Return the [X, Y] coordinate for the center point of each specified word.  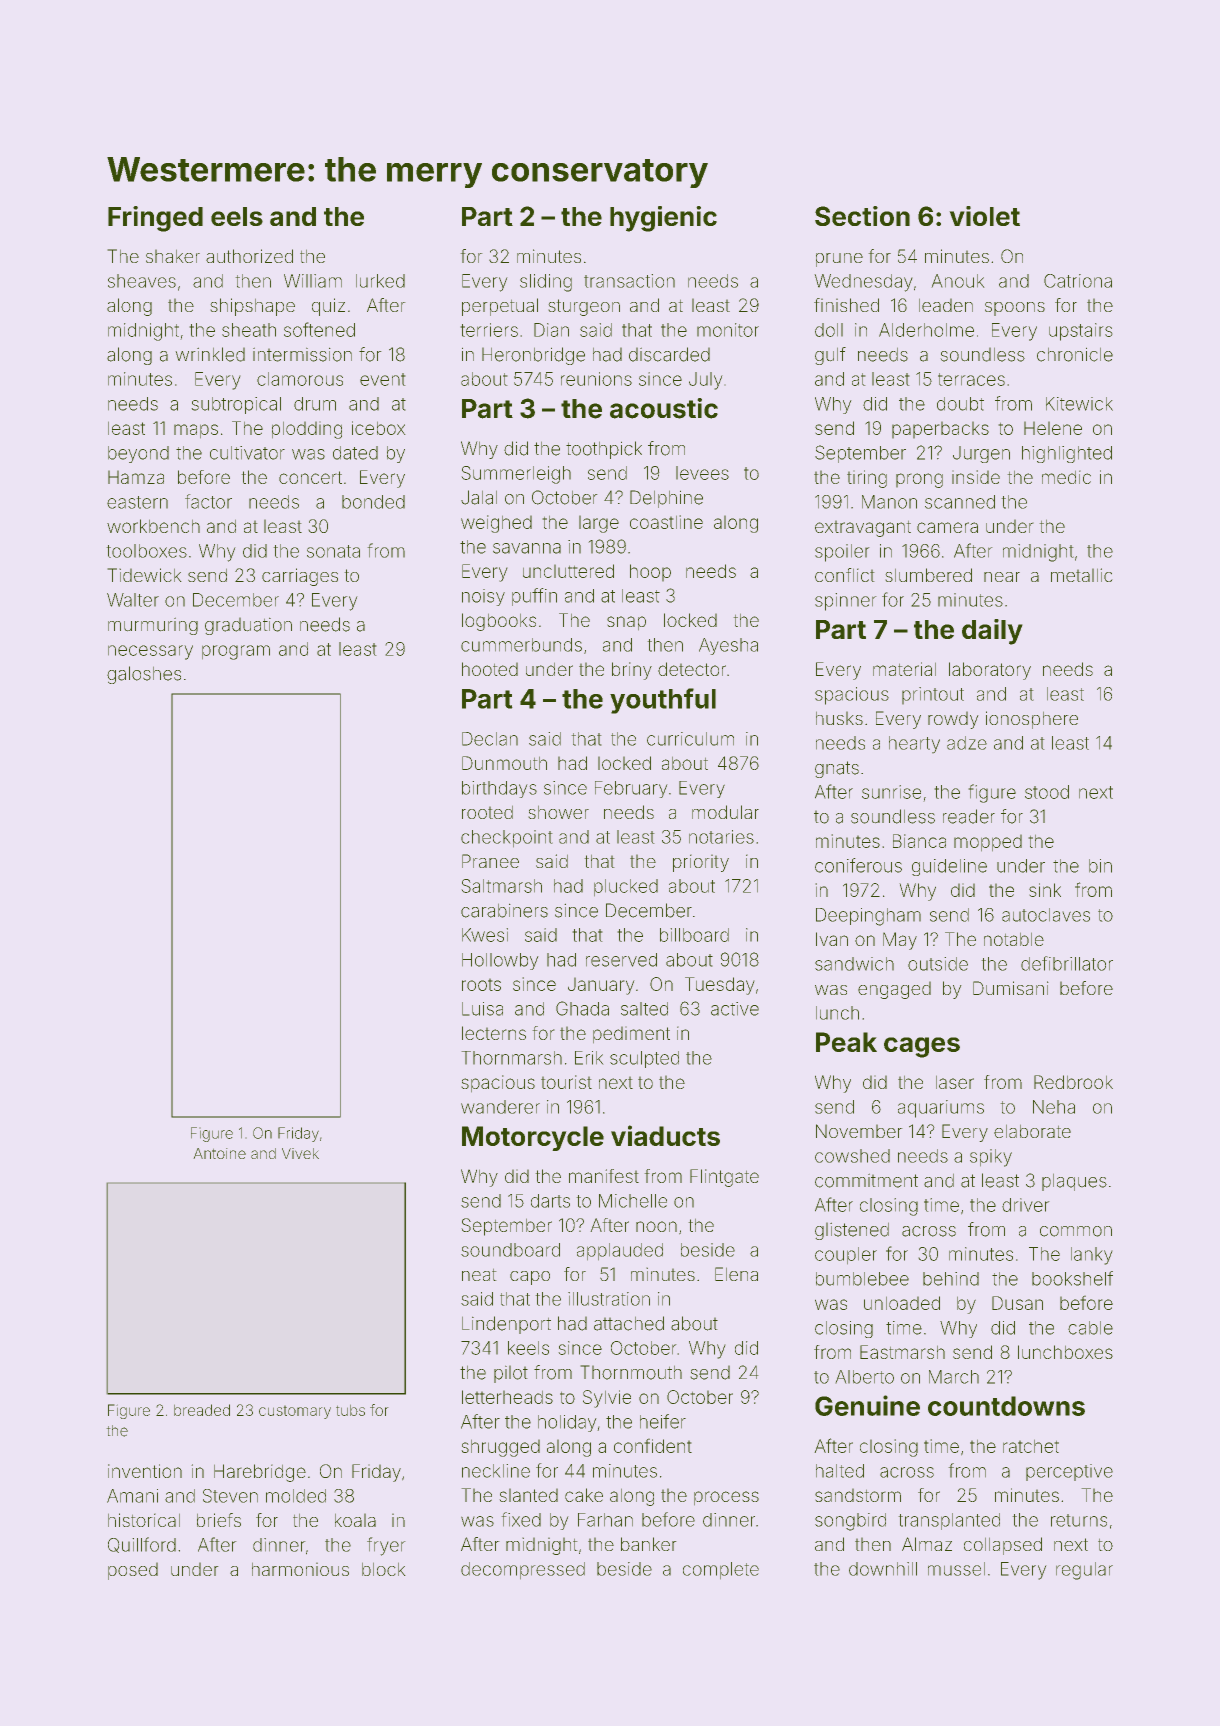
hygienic [663, 219]
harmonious [300, 1569]
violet [985, 216]
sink [1045, 890]
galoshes [144, 675]
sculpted [644, 1059]
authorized [249, 256]
